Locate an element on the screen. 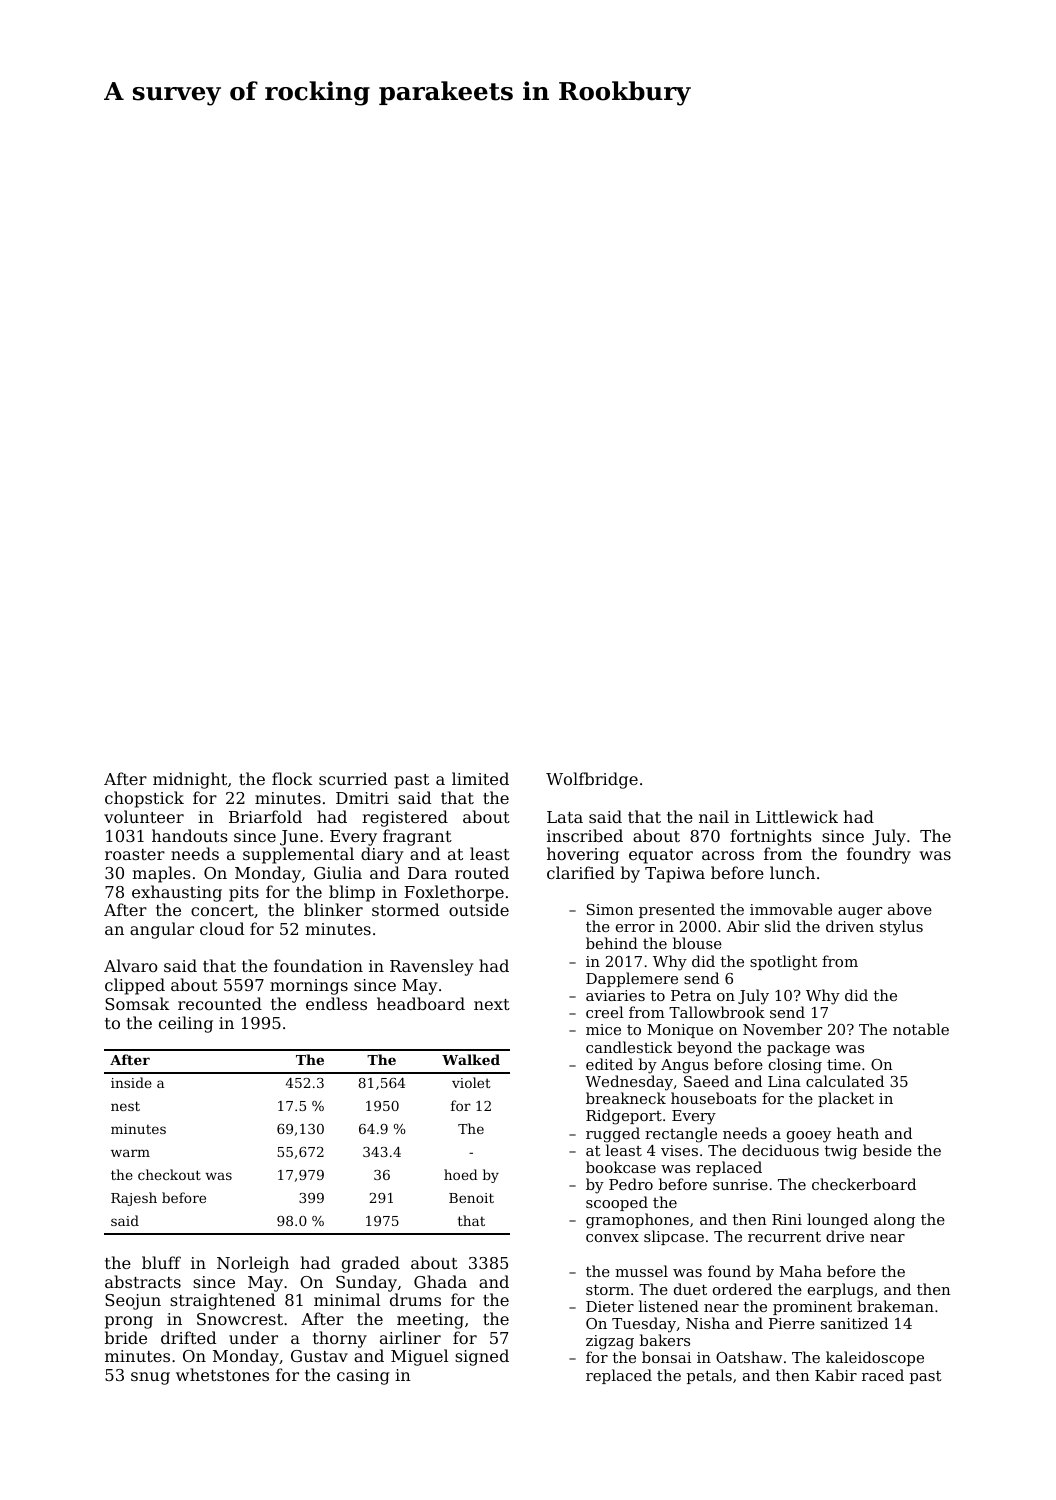 The width and height of the screenshot is (1056, 1500). Wolfbridge is located at coordinates (592, 780).
